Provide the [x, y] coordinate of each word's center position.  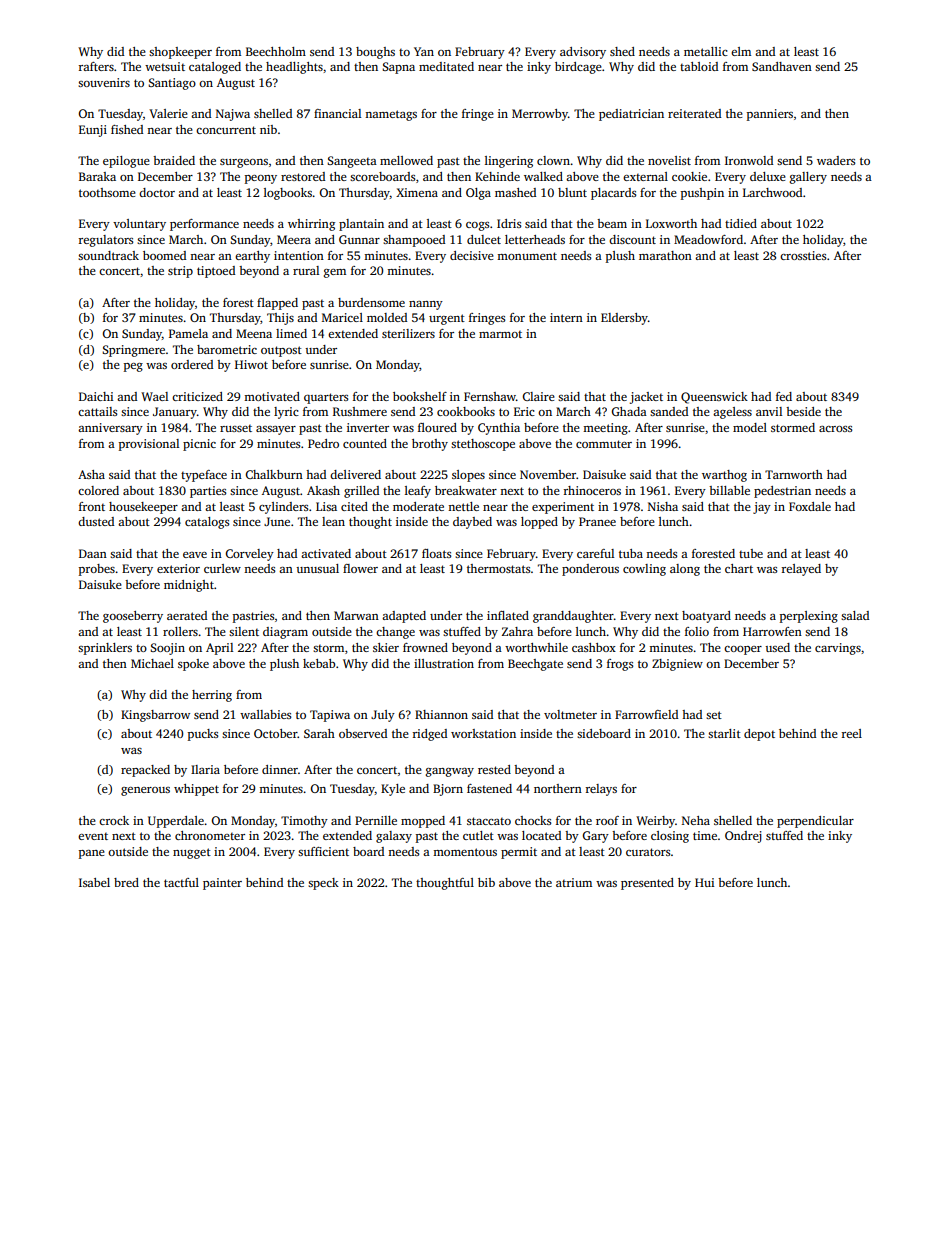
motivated [272, 396]
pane [92, 854]
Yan [424, 51]
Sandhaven [782, 66]
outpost [281, 351]
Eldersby [624, 319]
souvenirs [104, 82]
